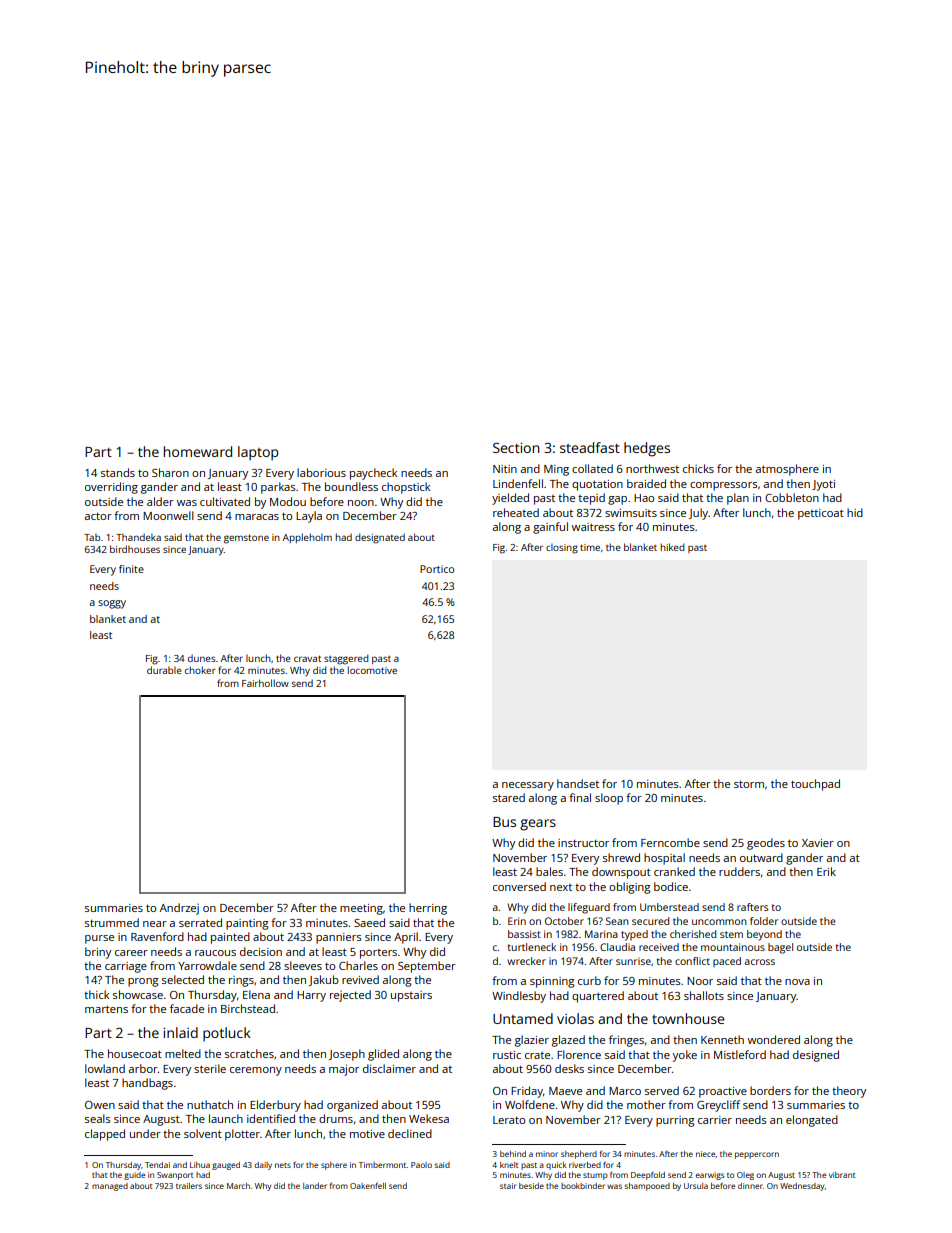 The image size is (952, 1233). I want to click on turtleneck, so click(532, 947).
